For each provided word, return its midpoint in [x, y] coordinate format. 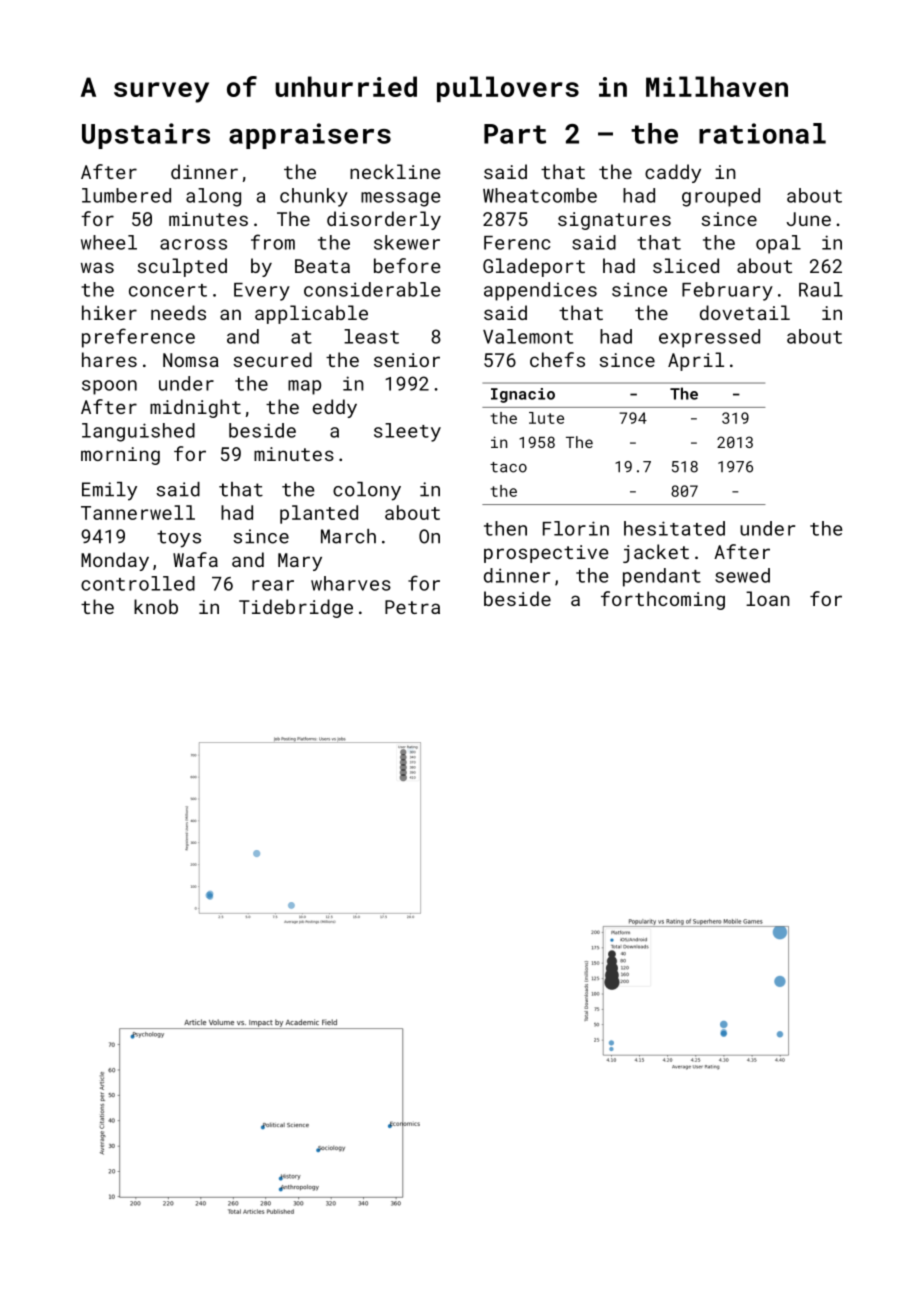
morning [120, 456]
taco [508, 467]
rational [762, 133]
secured [272, 359]
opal [778, 244]
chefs [557, 359]
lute [546, 418]
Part [515, 134]
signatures [614, 221]
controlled [138, 583]
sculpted [182, 267]
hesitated [674, 528]
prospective [546, 554]
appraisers [310, 136]
